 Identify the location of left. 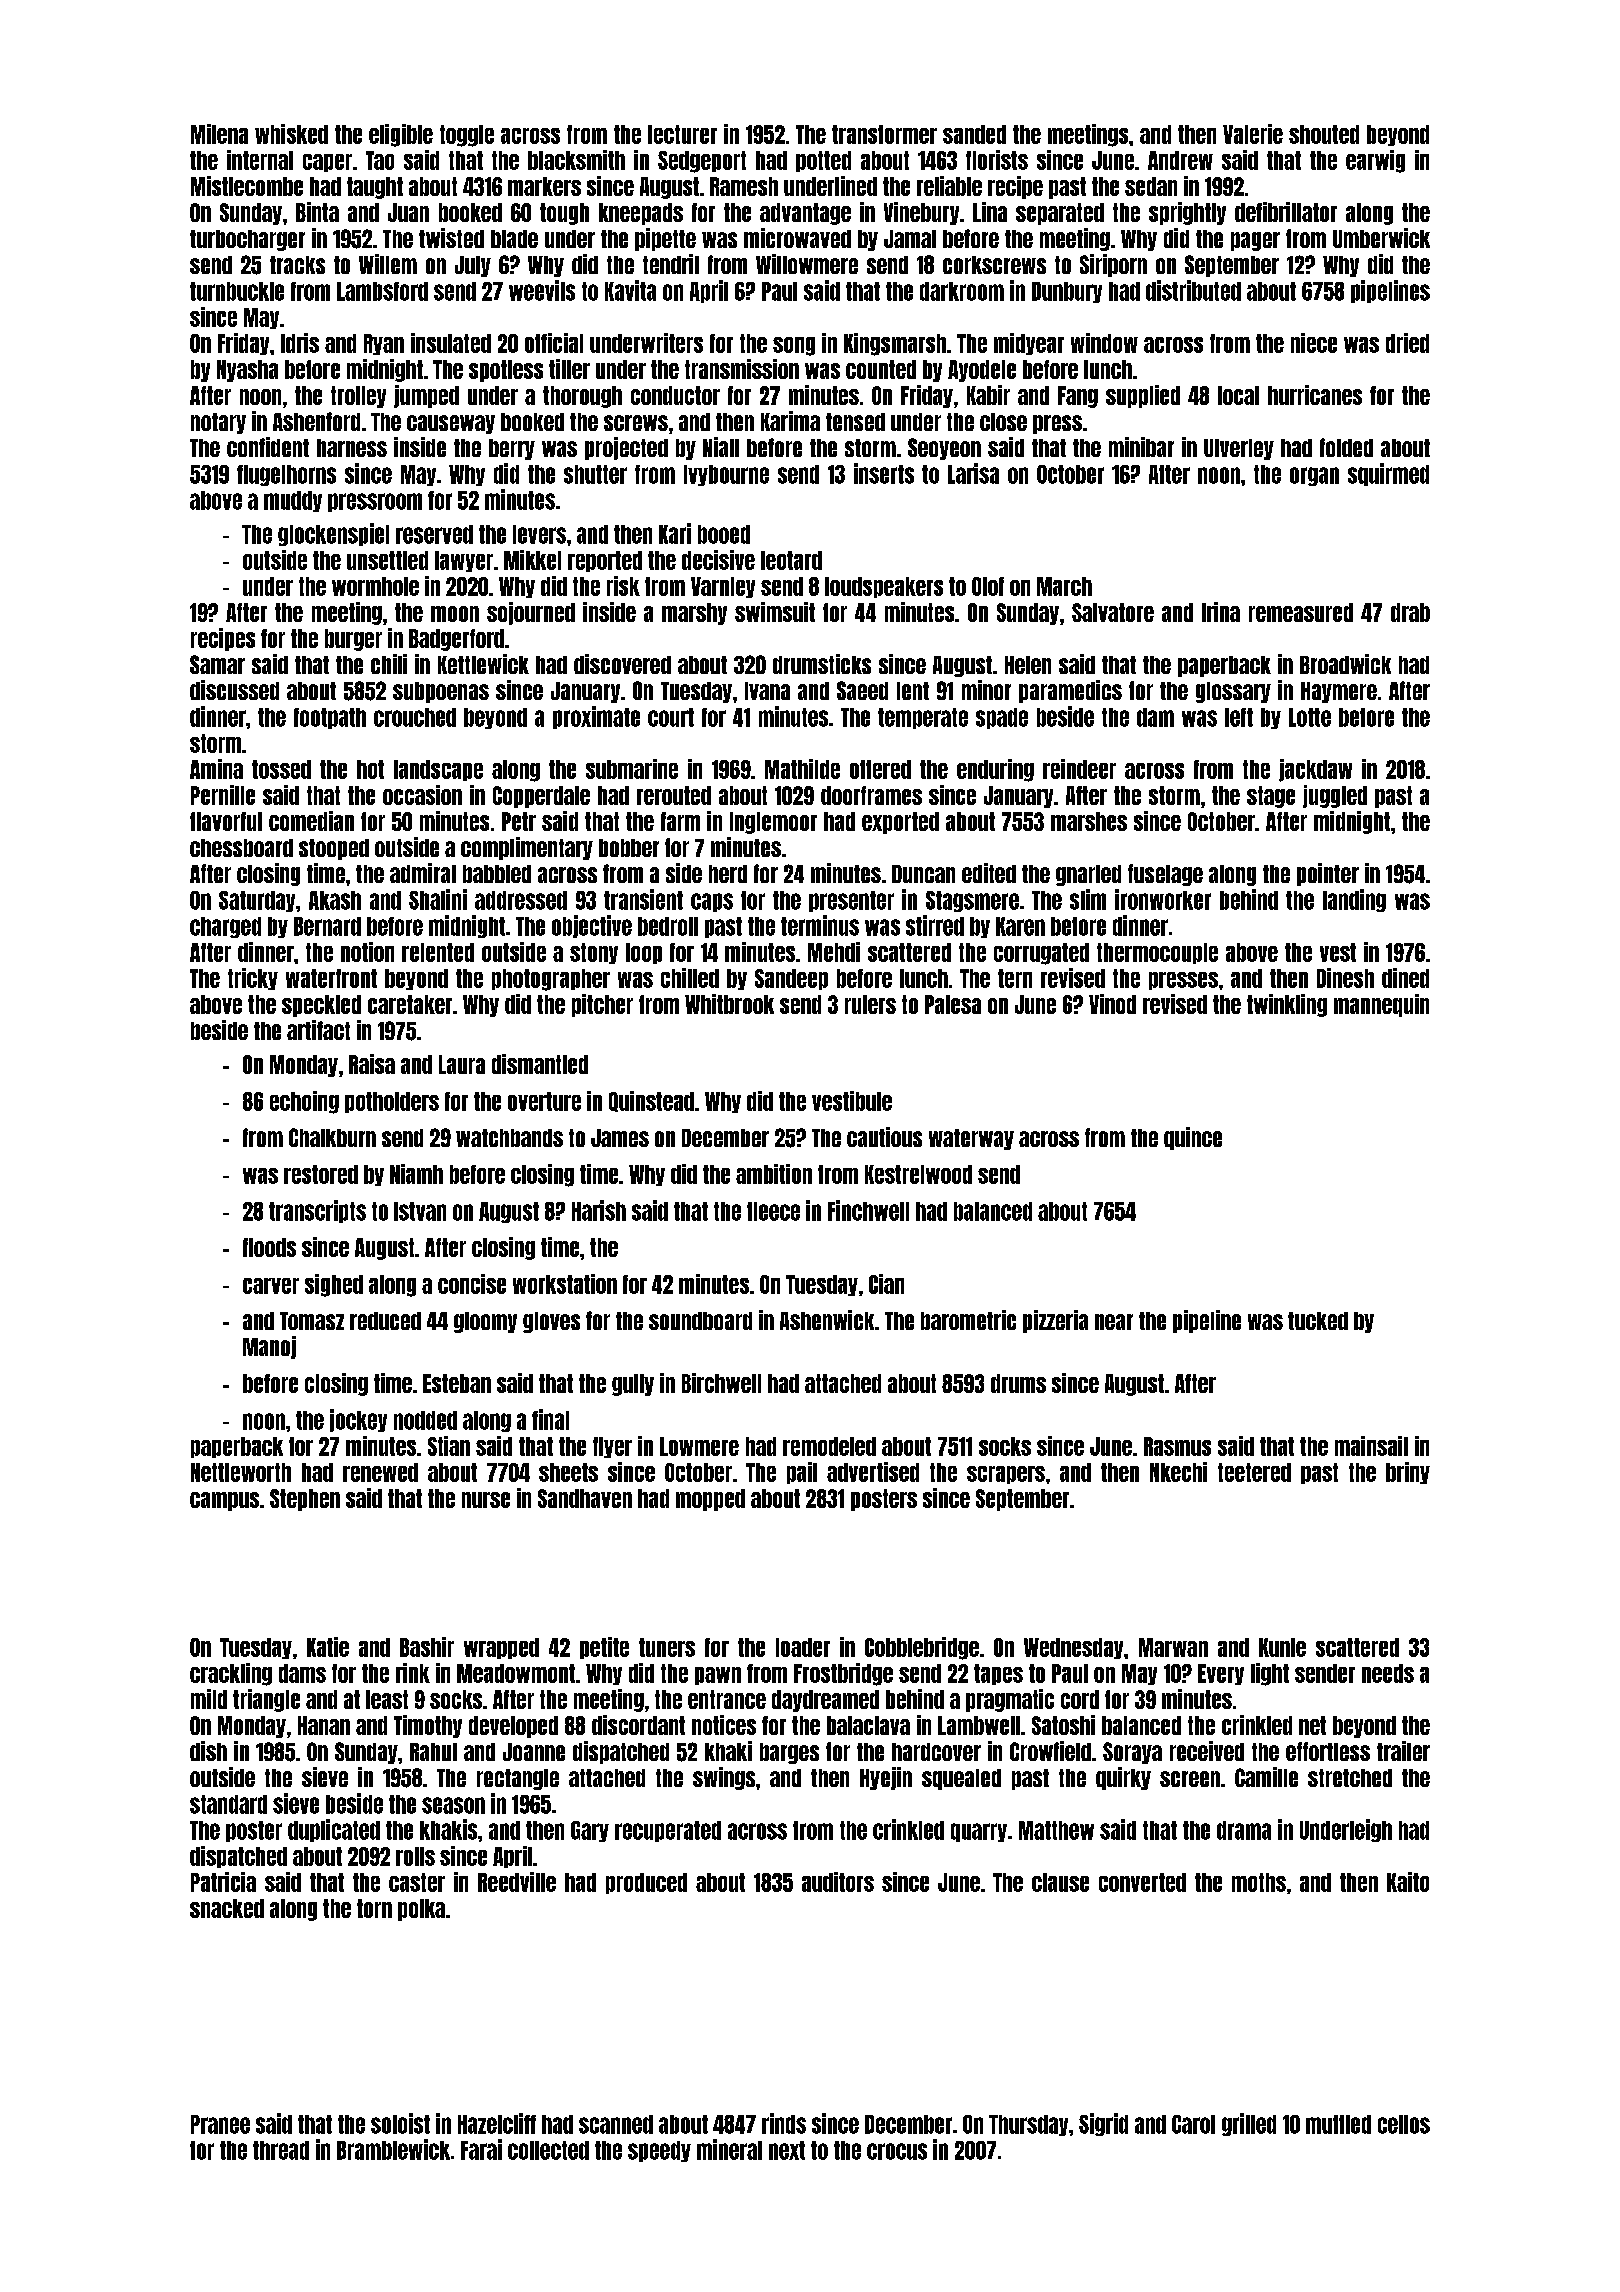
(1239, 717).
